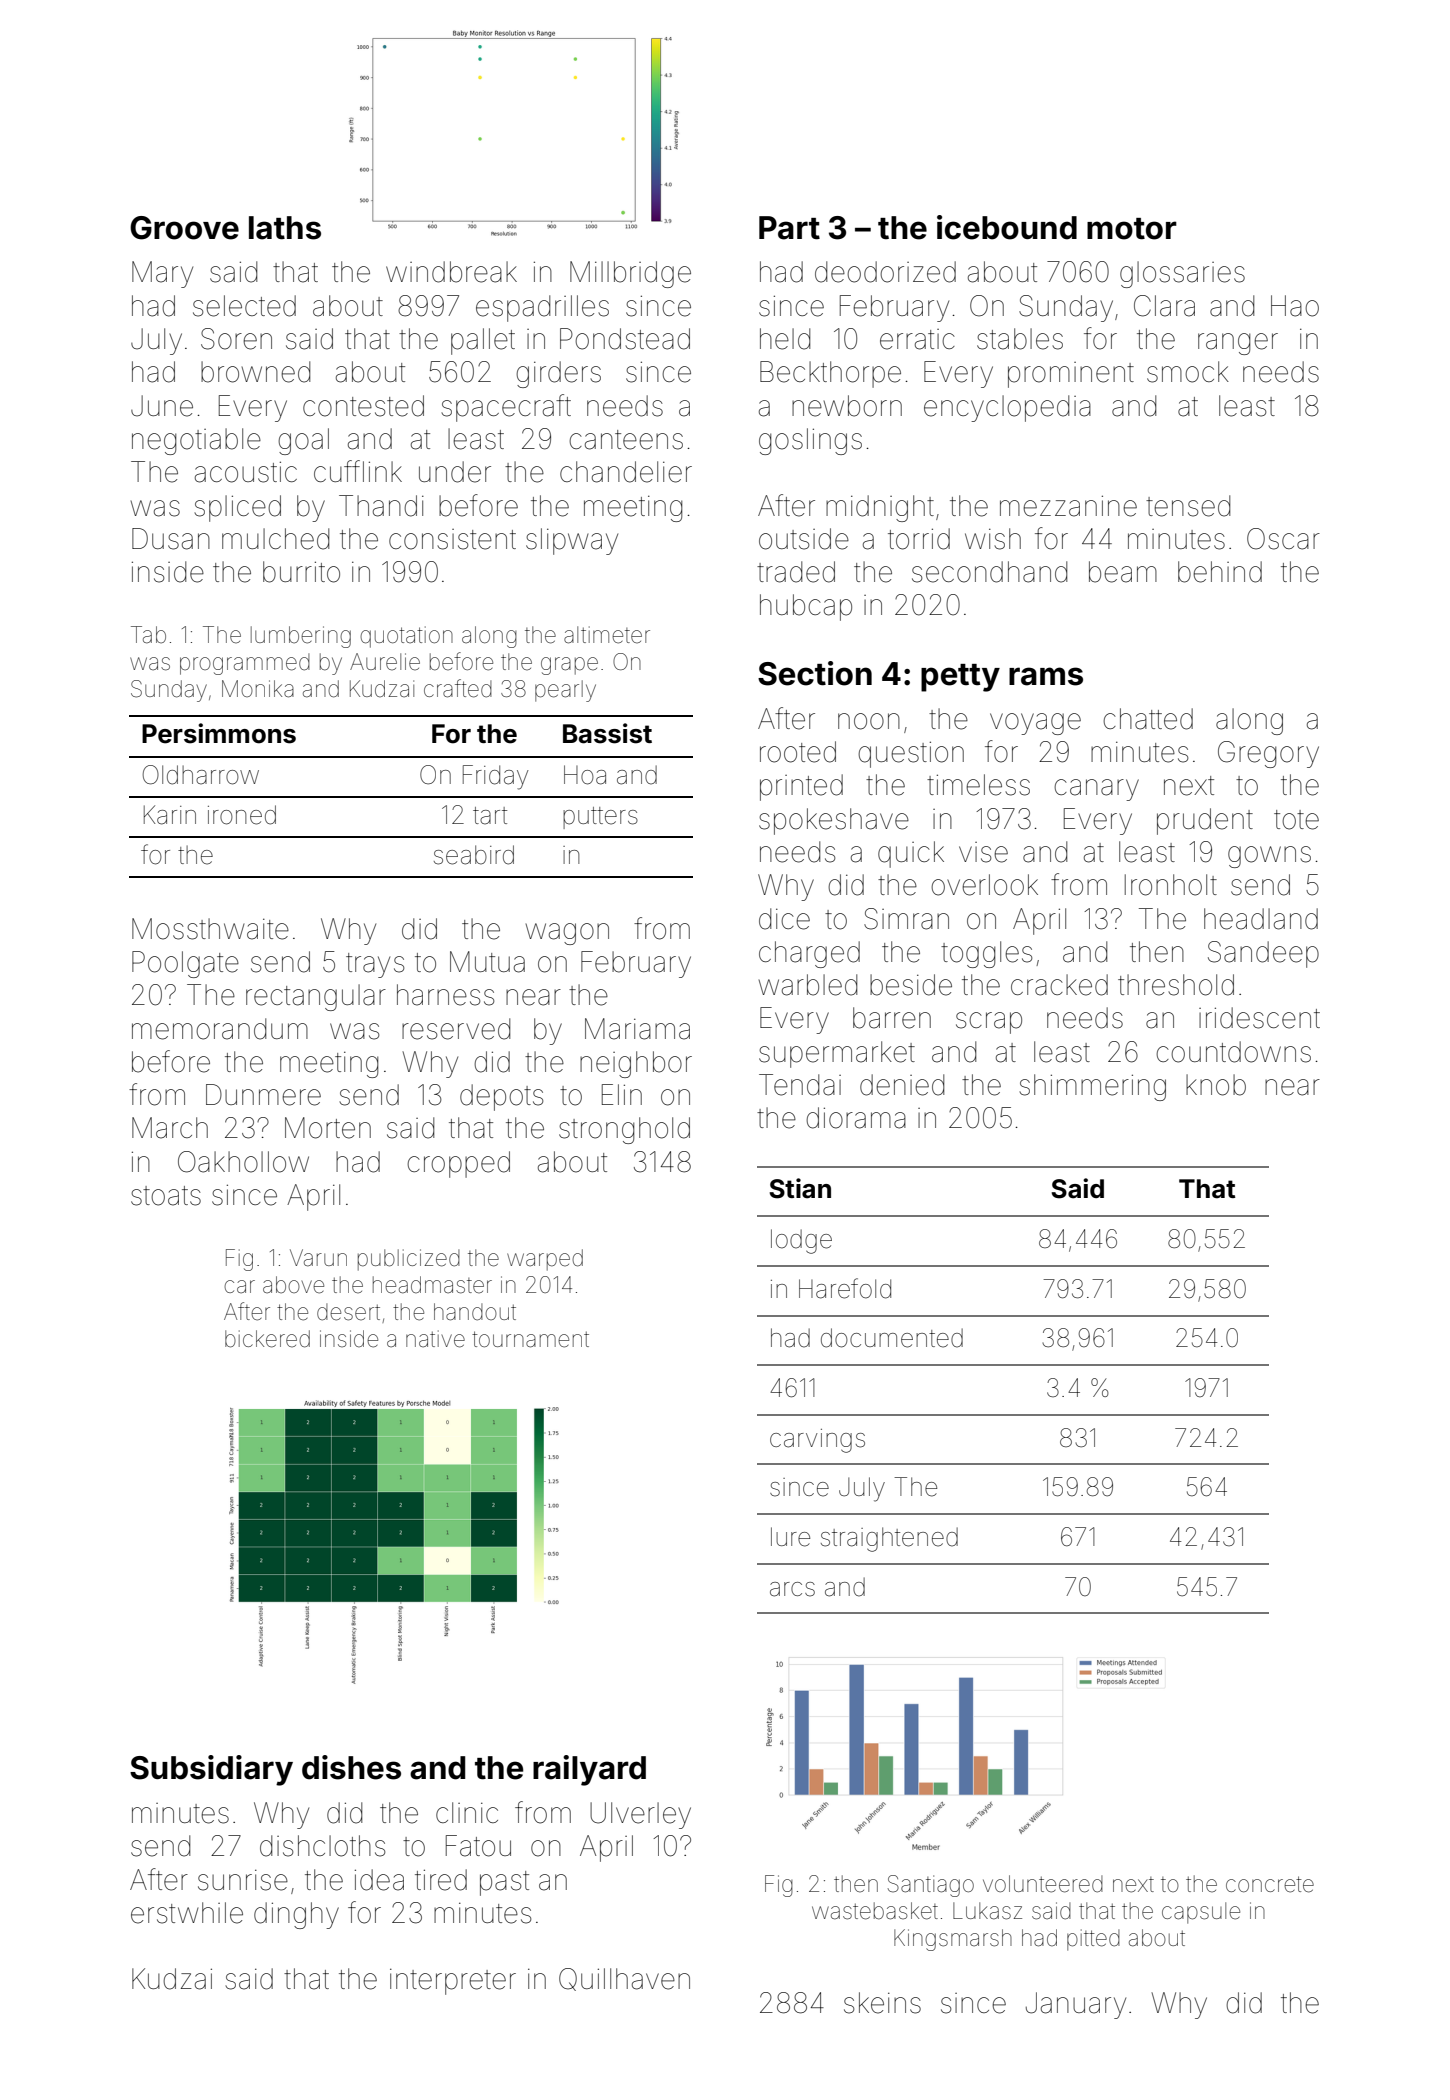 The height and width of the document is (2100, 1450). I want to click on laths, so click(285, 228).
